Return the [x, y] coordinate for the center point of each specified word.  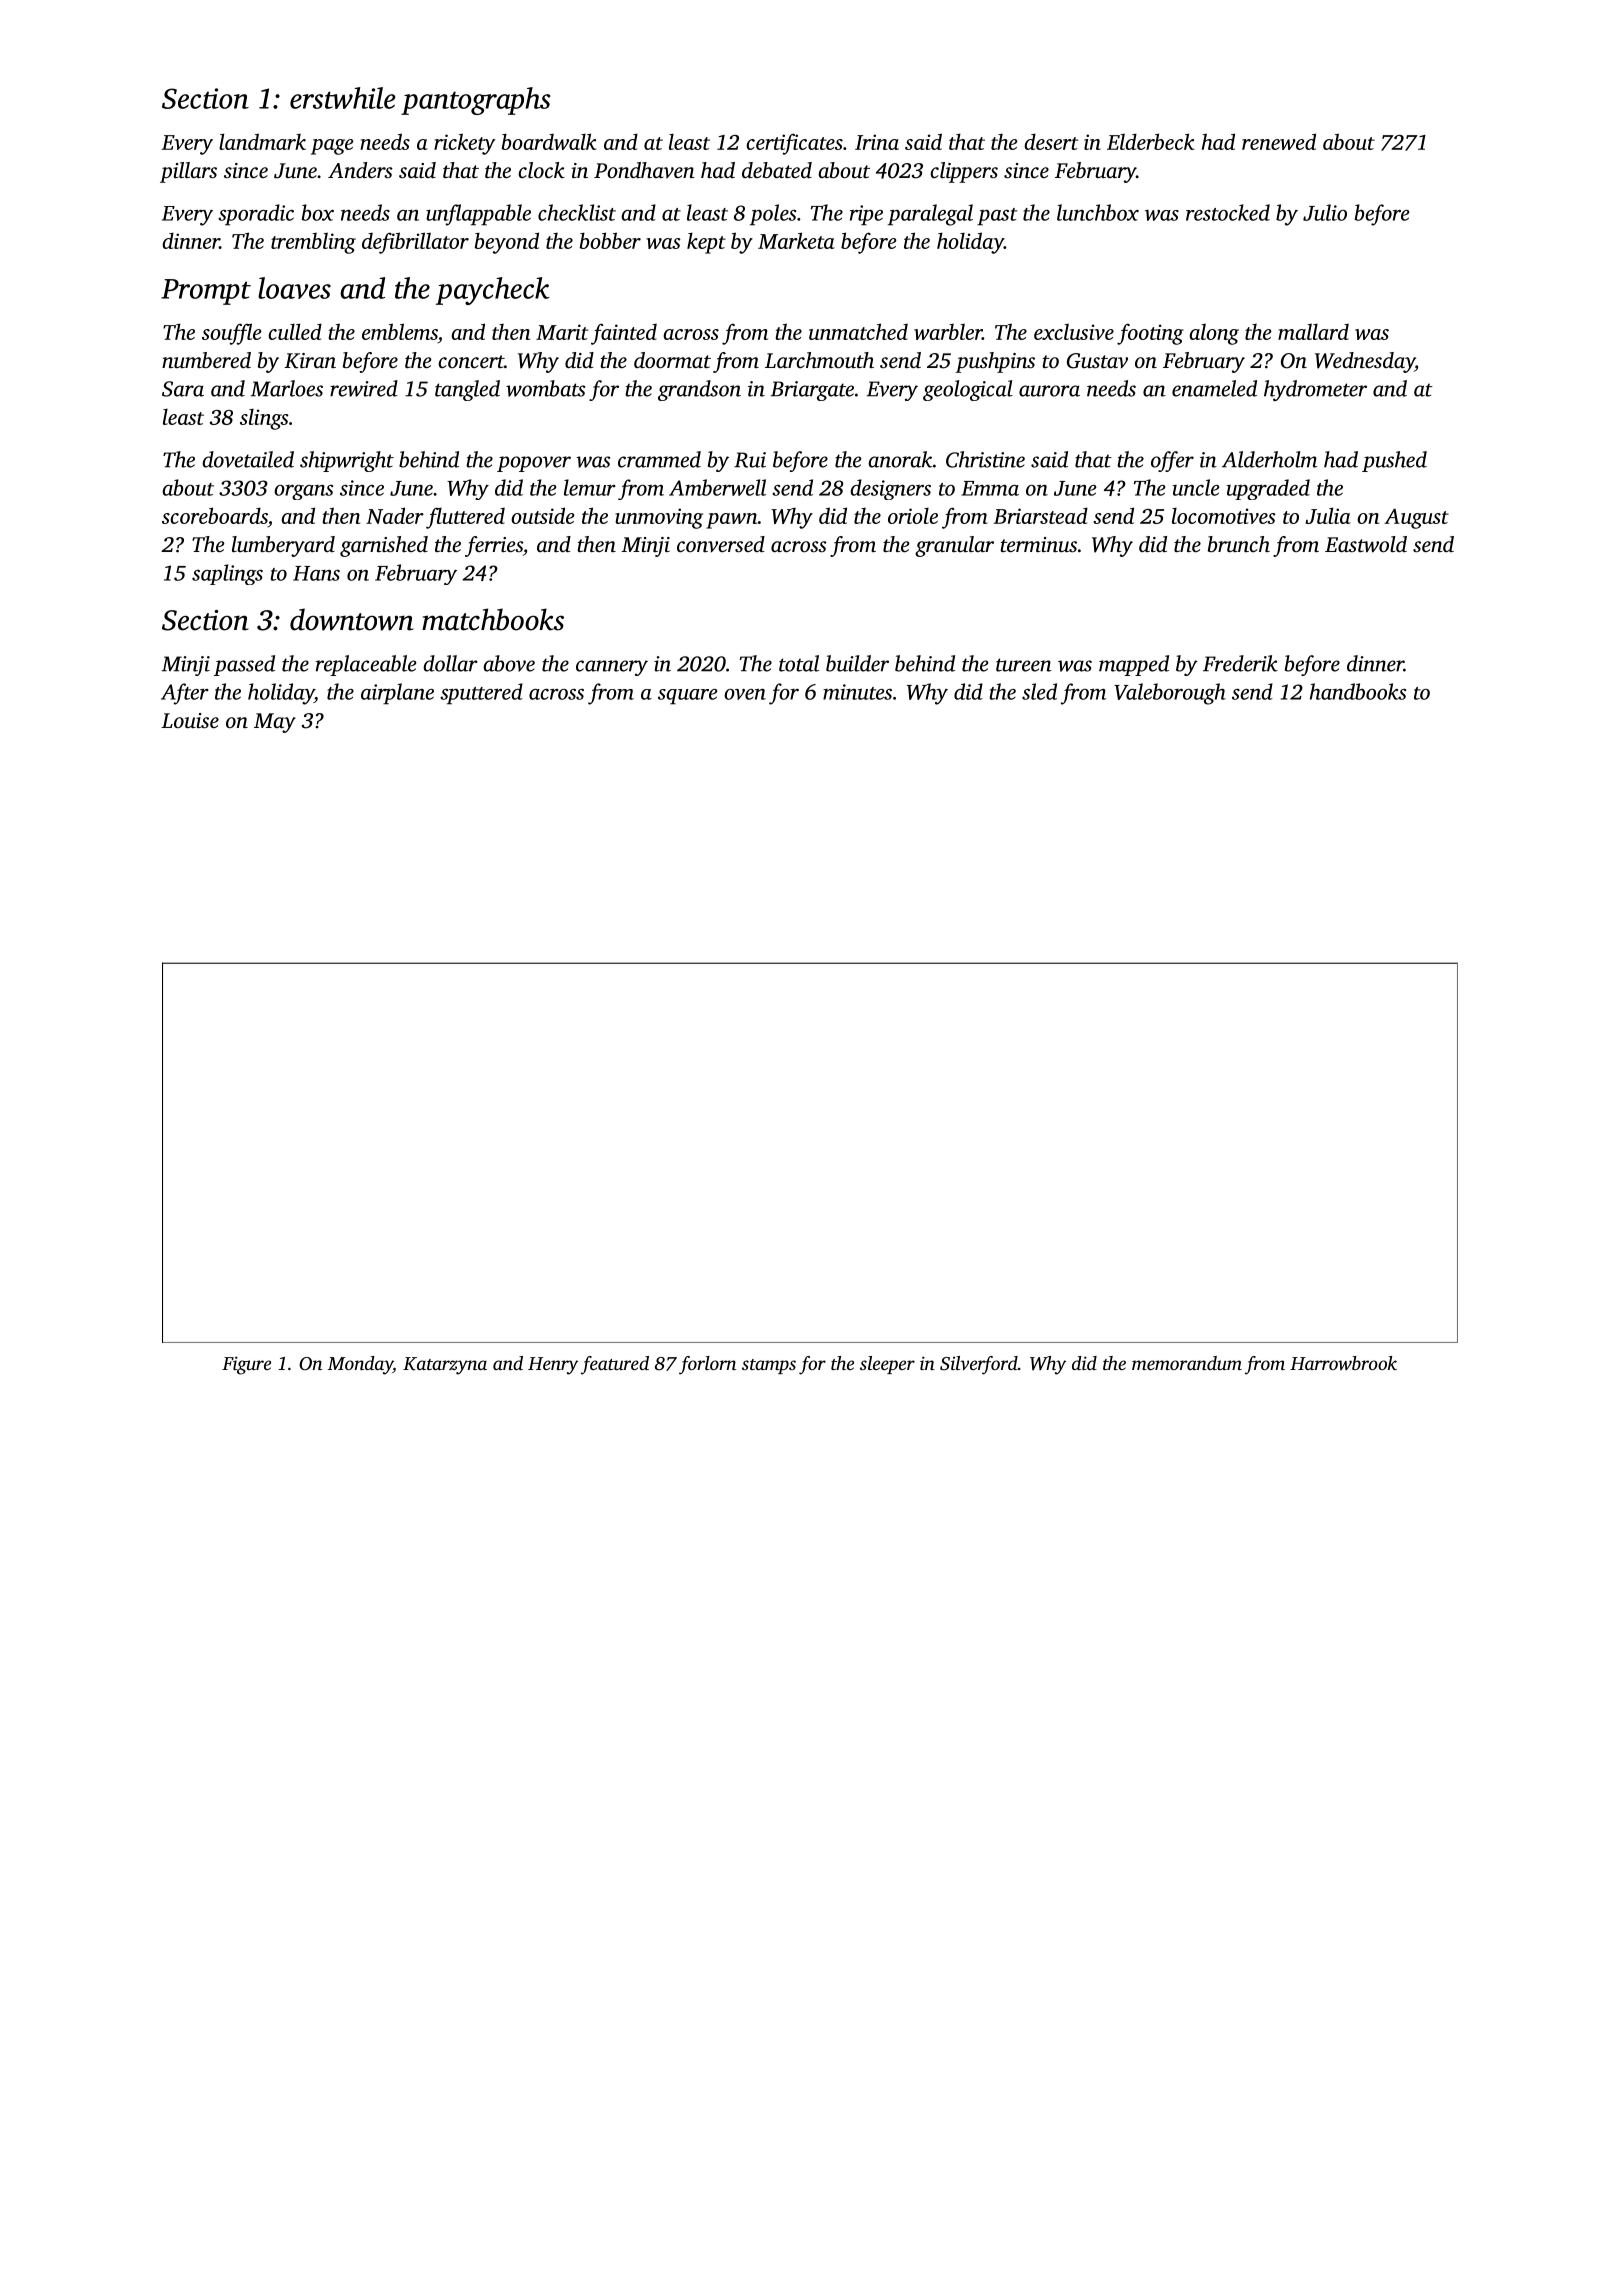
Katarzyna [445, 1366]
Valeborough [1170, 694]
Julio [1325, 212]
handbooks [1358, 691]
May [275, 723]
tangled [467, 390]
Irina [877, 142]
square [687, 697]
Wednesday [1365, 362]
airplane [397, 694]
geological [968, 390]
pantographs [475, 101]
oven [745, 694]
